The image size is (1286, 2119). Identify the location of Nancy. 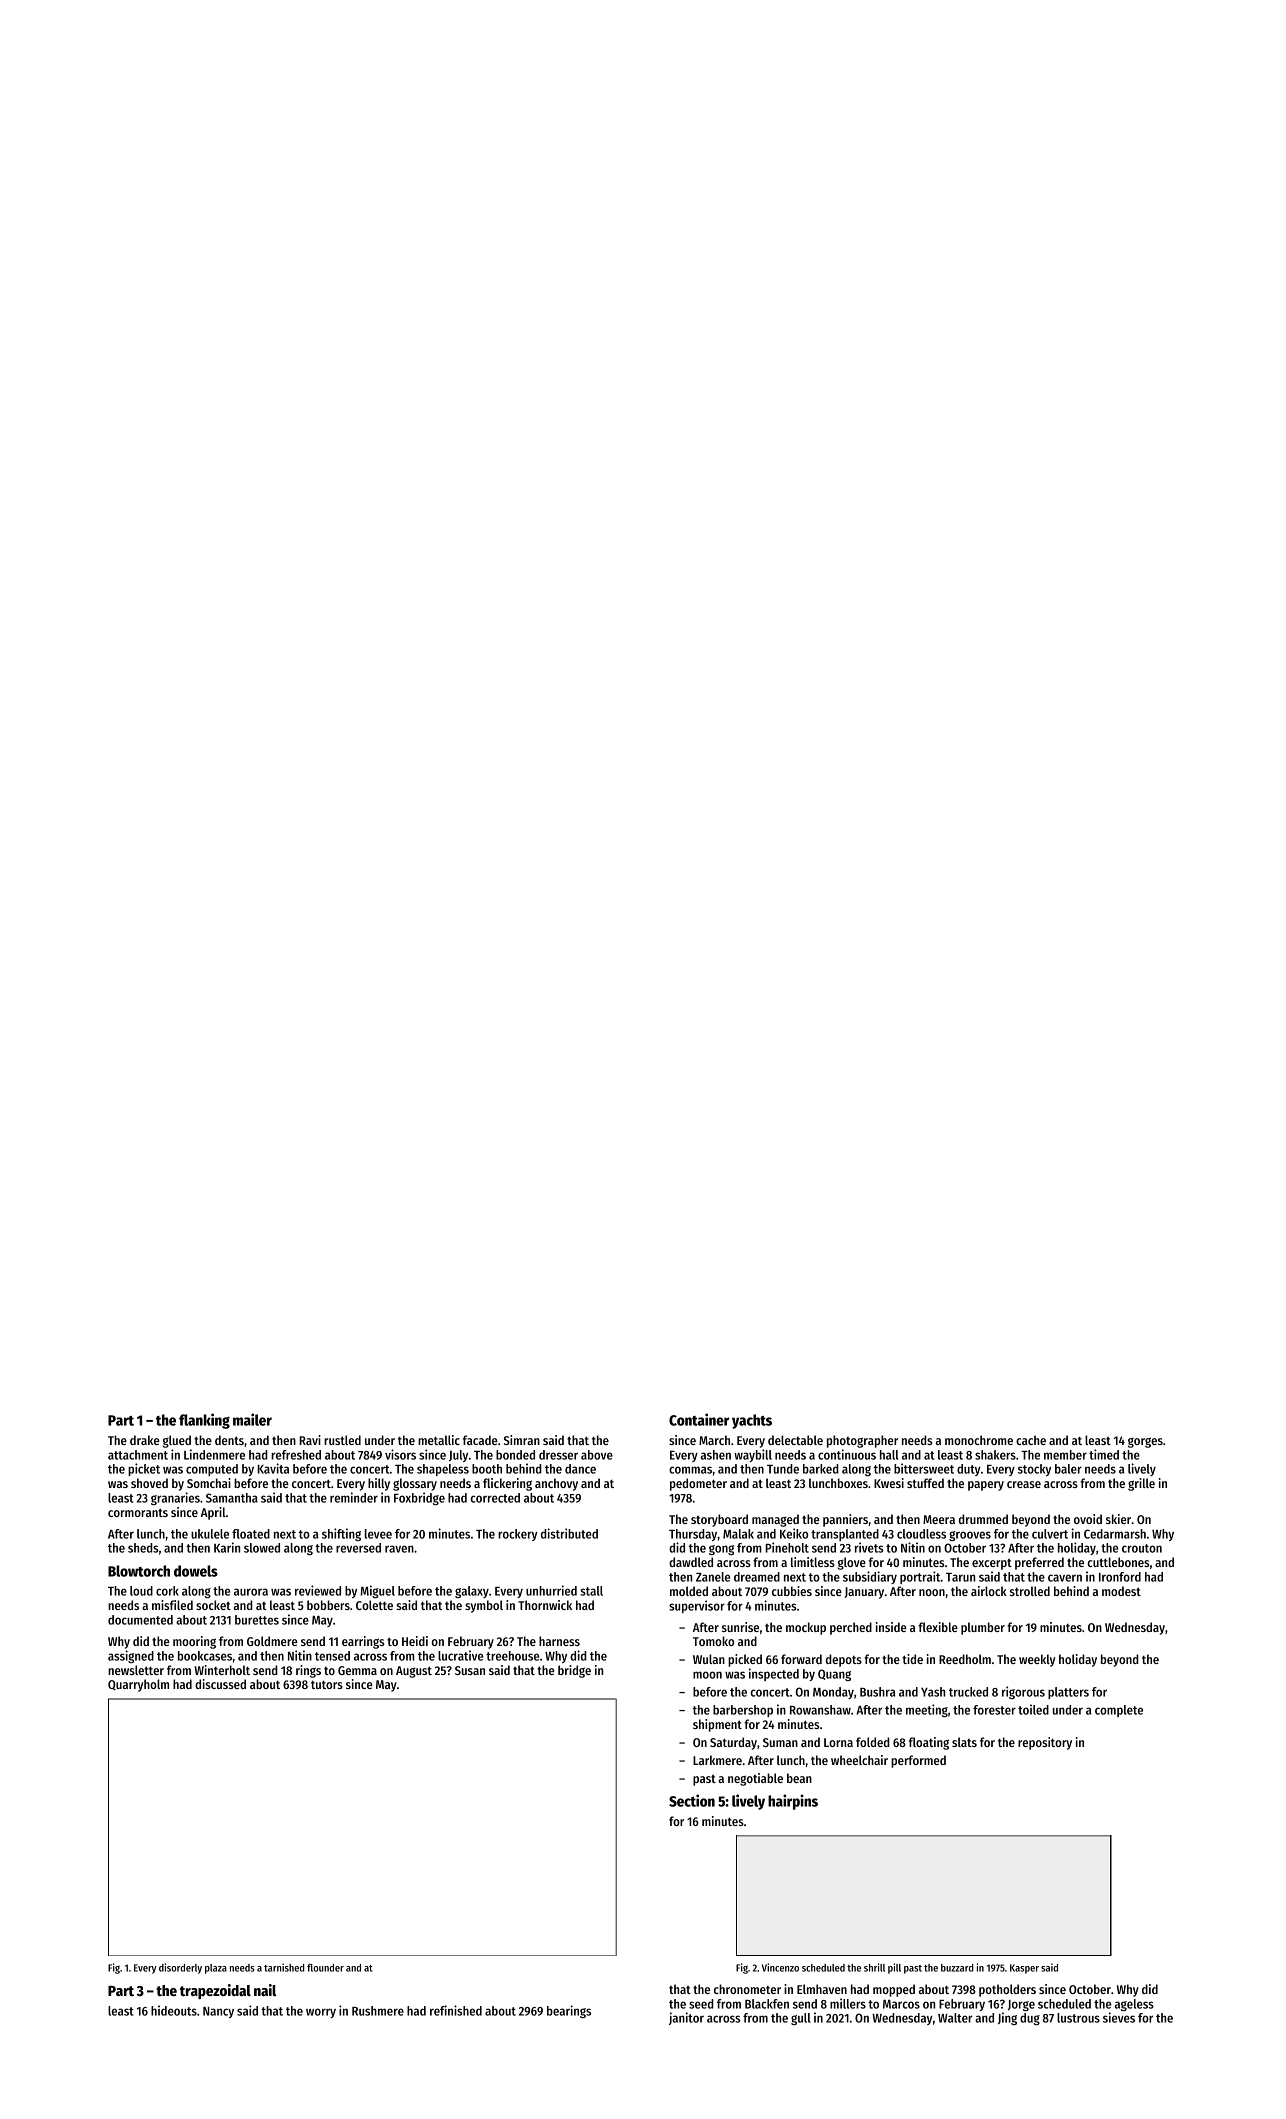
(218, 2012).
